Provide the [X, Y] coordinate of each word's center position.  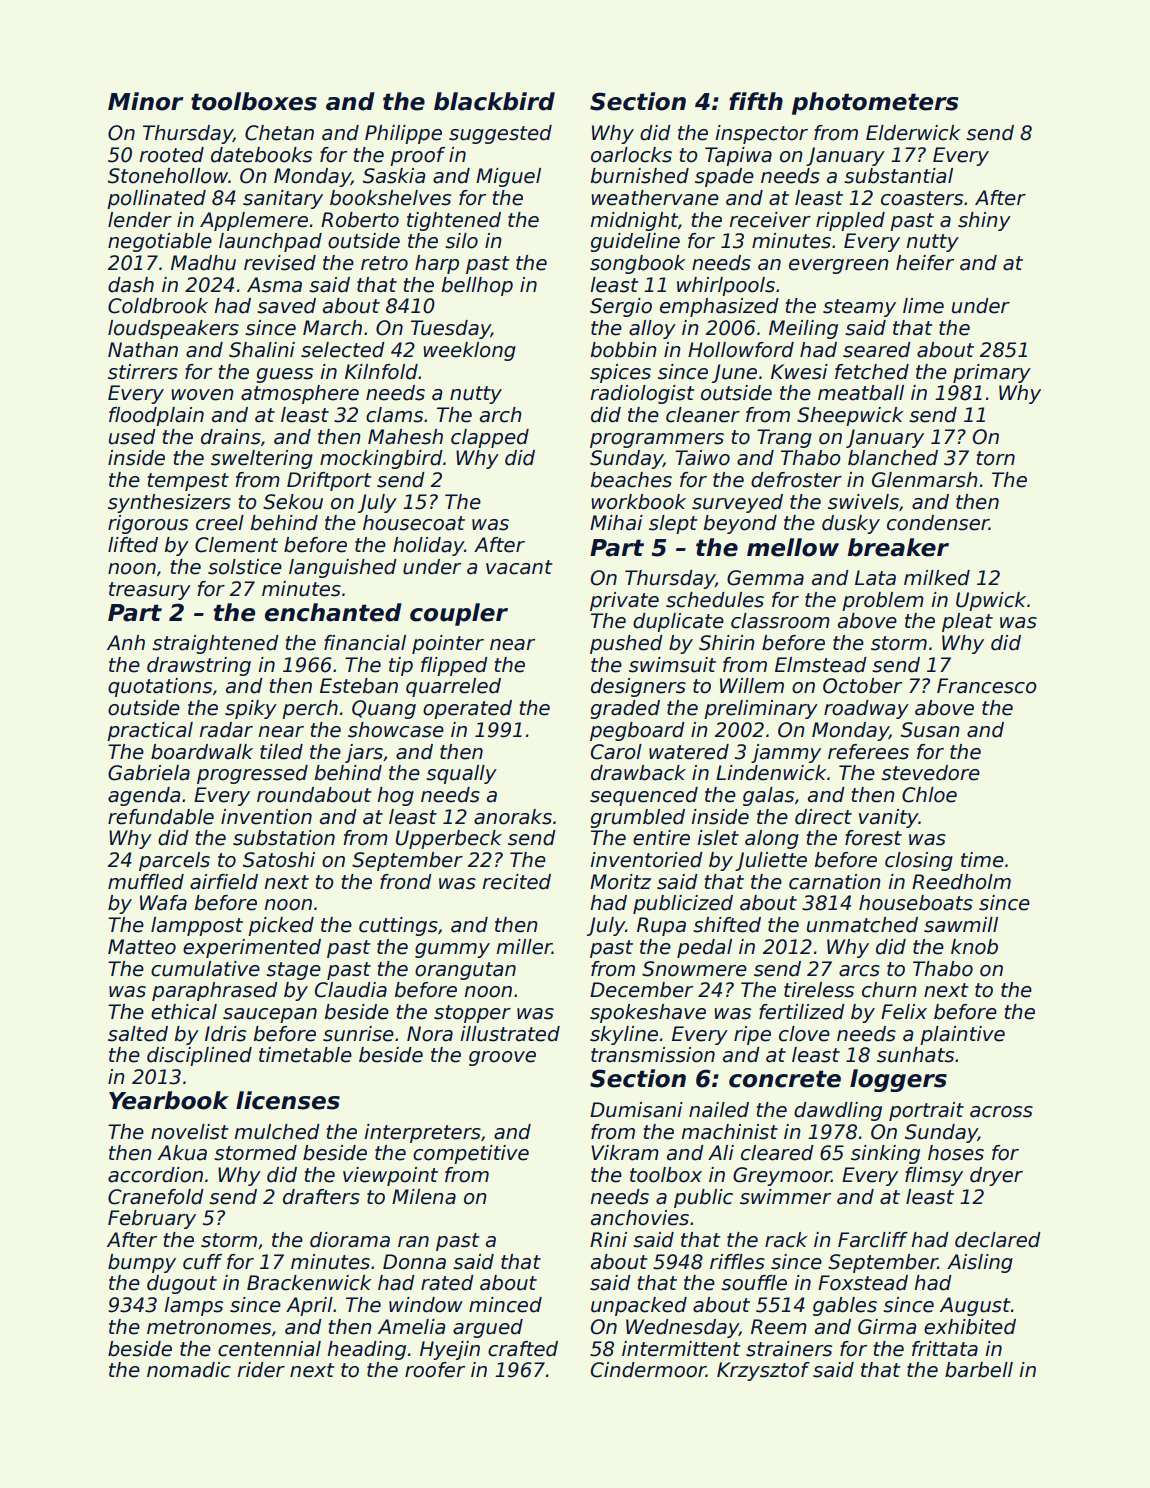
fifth [756, 101]
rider [261, 1370]
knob [974, 947]
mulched [277, 1132]
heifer [925, 263]
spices [620, 373]
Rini [608, 1239]
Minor [146, 101]
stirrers [143, 372]
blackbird [494, 101]
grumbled [638, 818]
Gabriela [149, 773]
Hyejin [450, 1350]
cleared [777, 1153]
